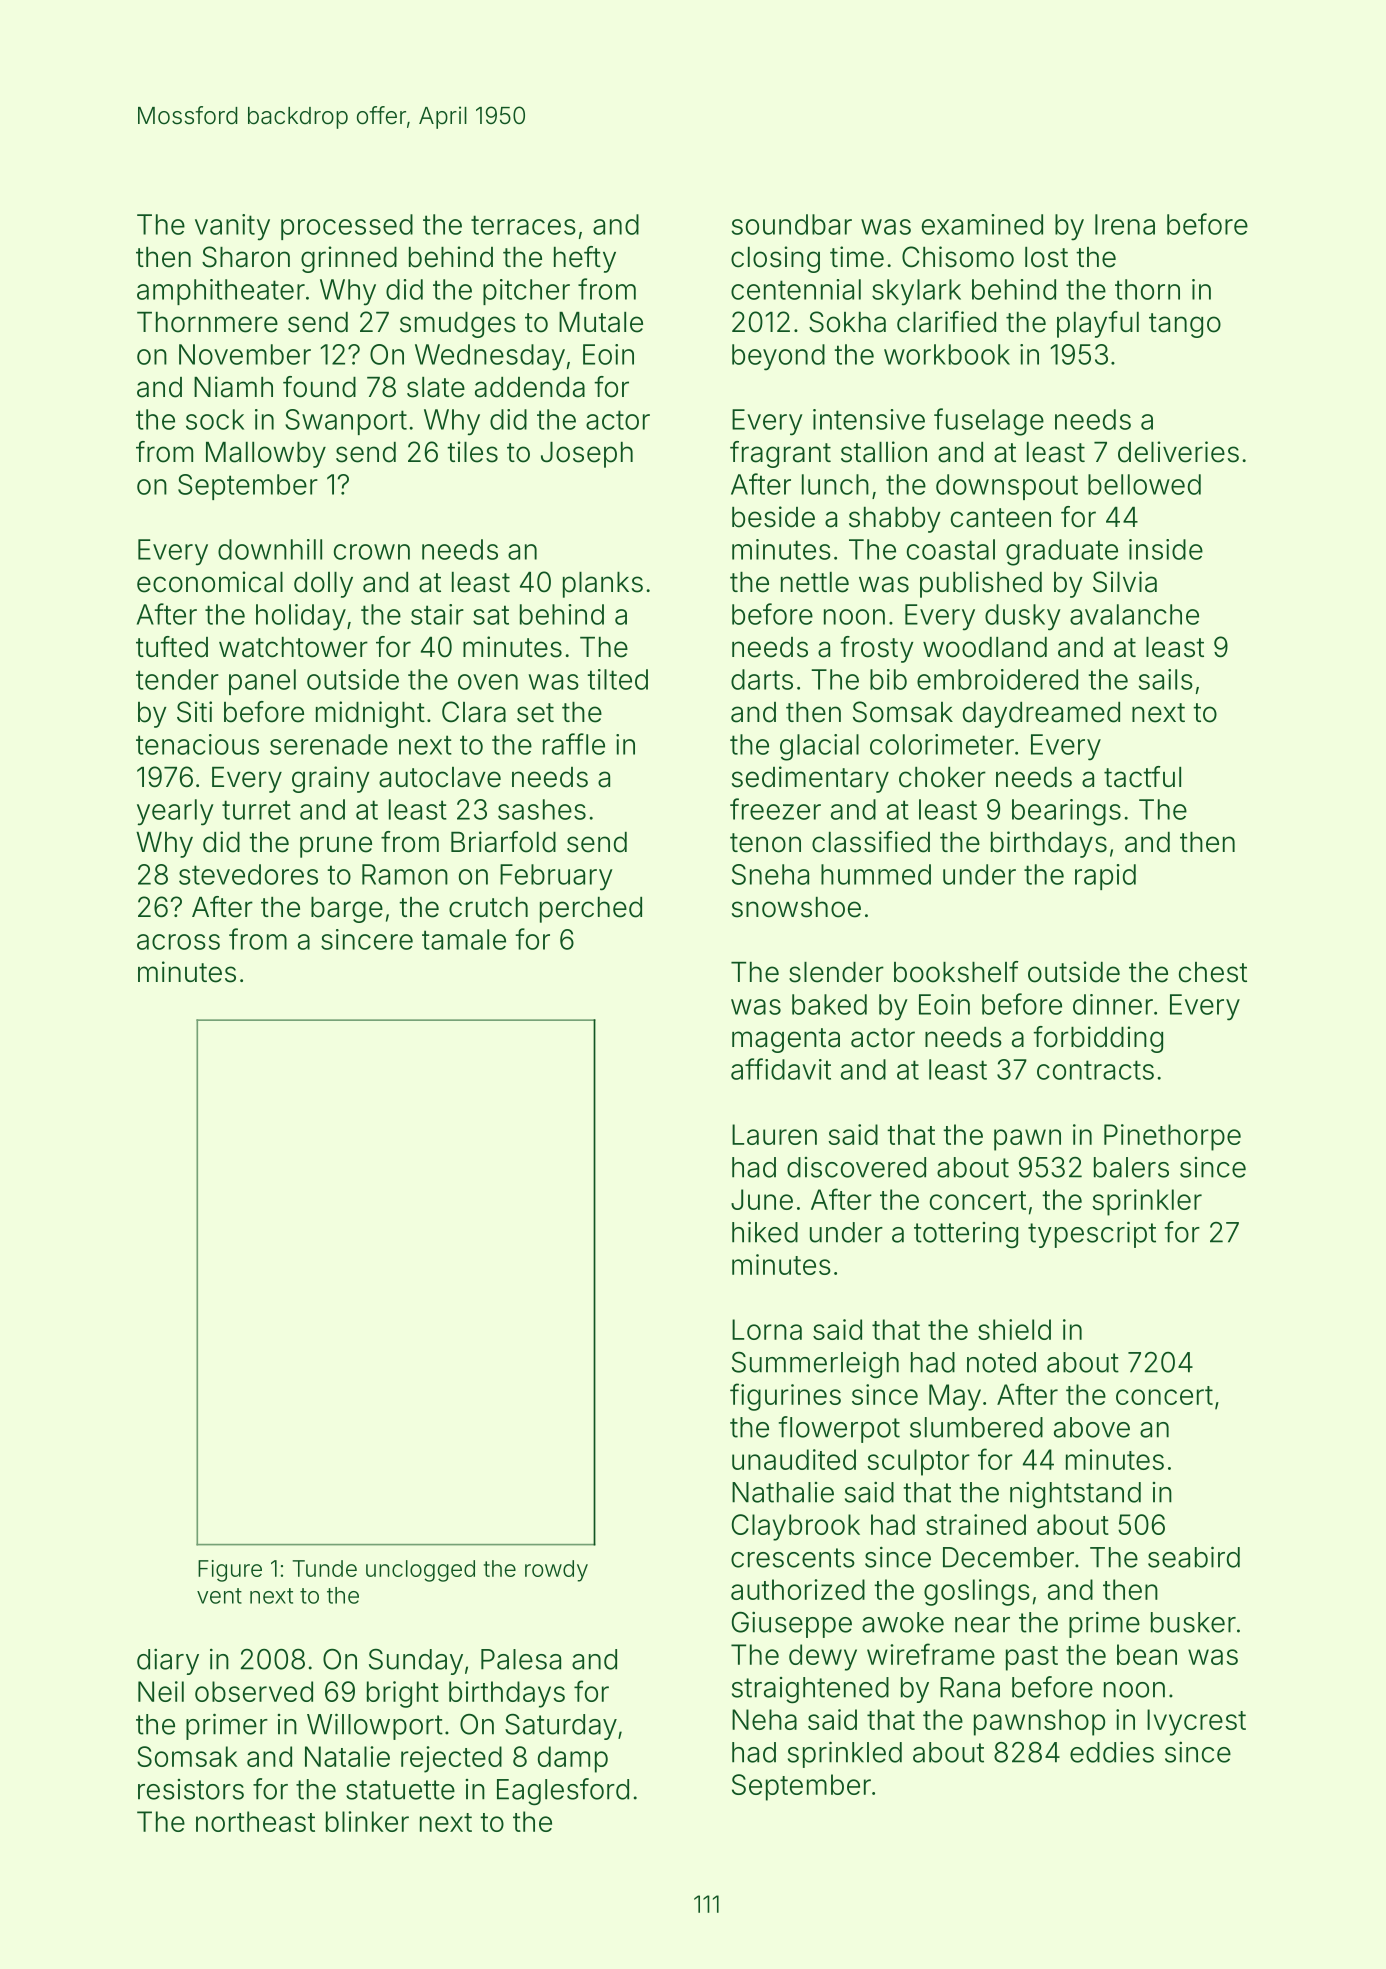  I want to click on Ivycrest, so click(1196, 1722).
